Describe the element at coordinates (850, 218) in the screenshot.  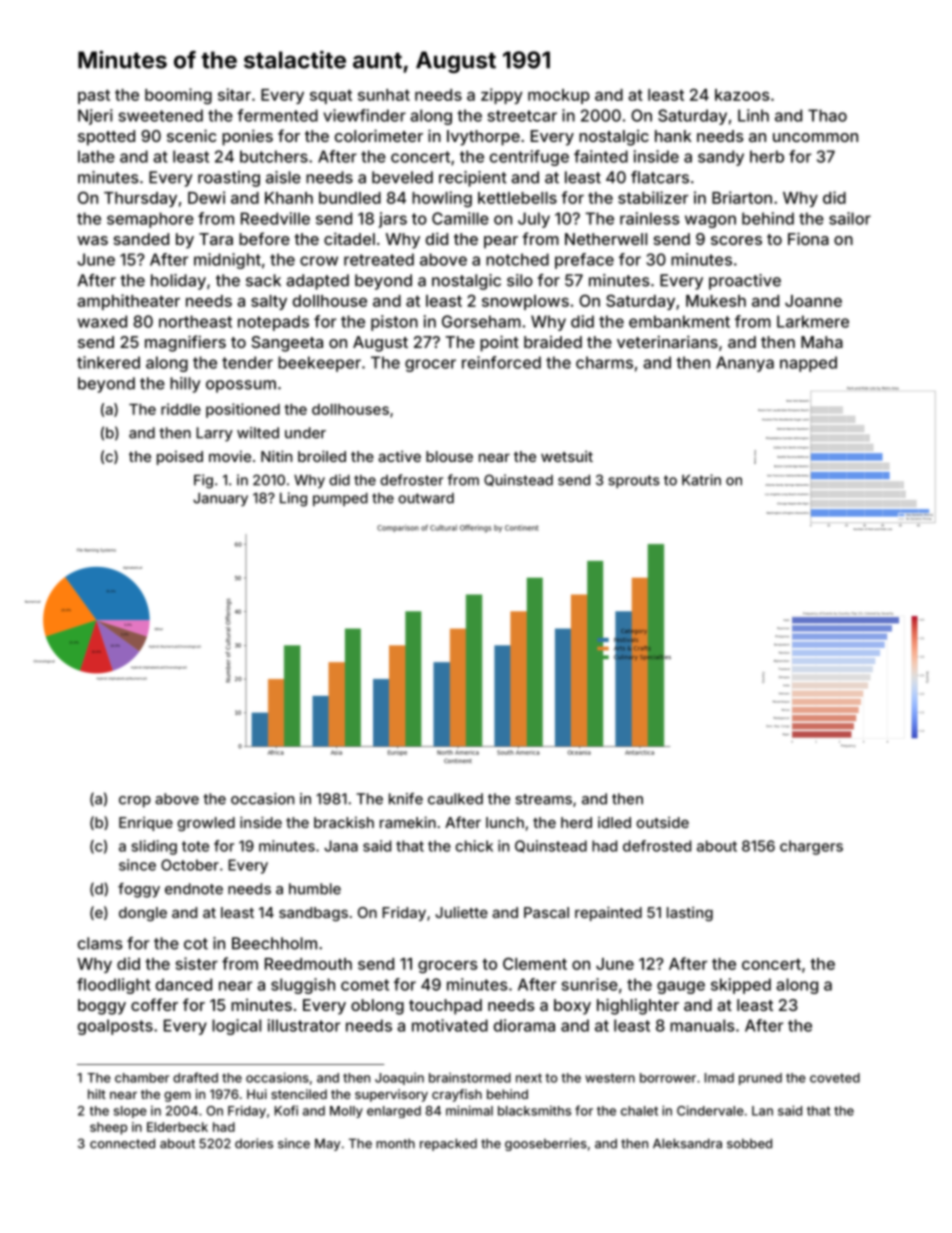
I see `sailor` at that location.
